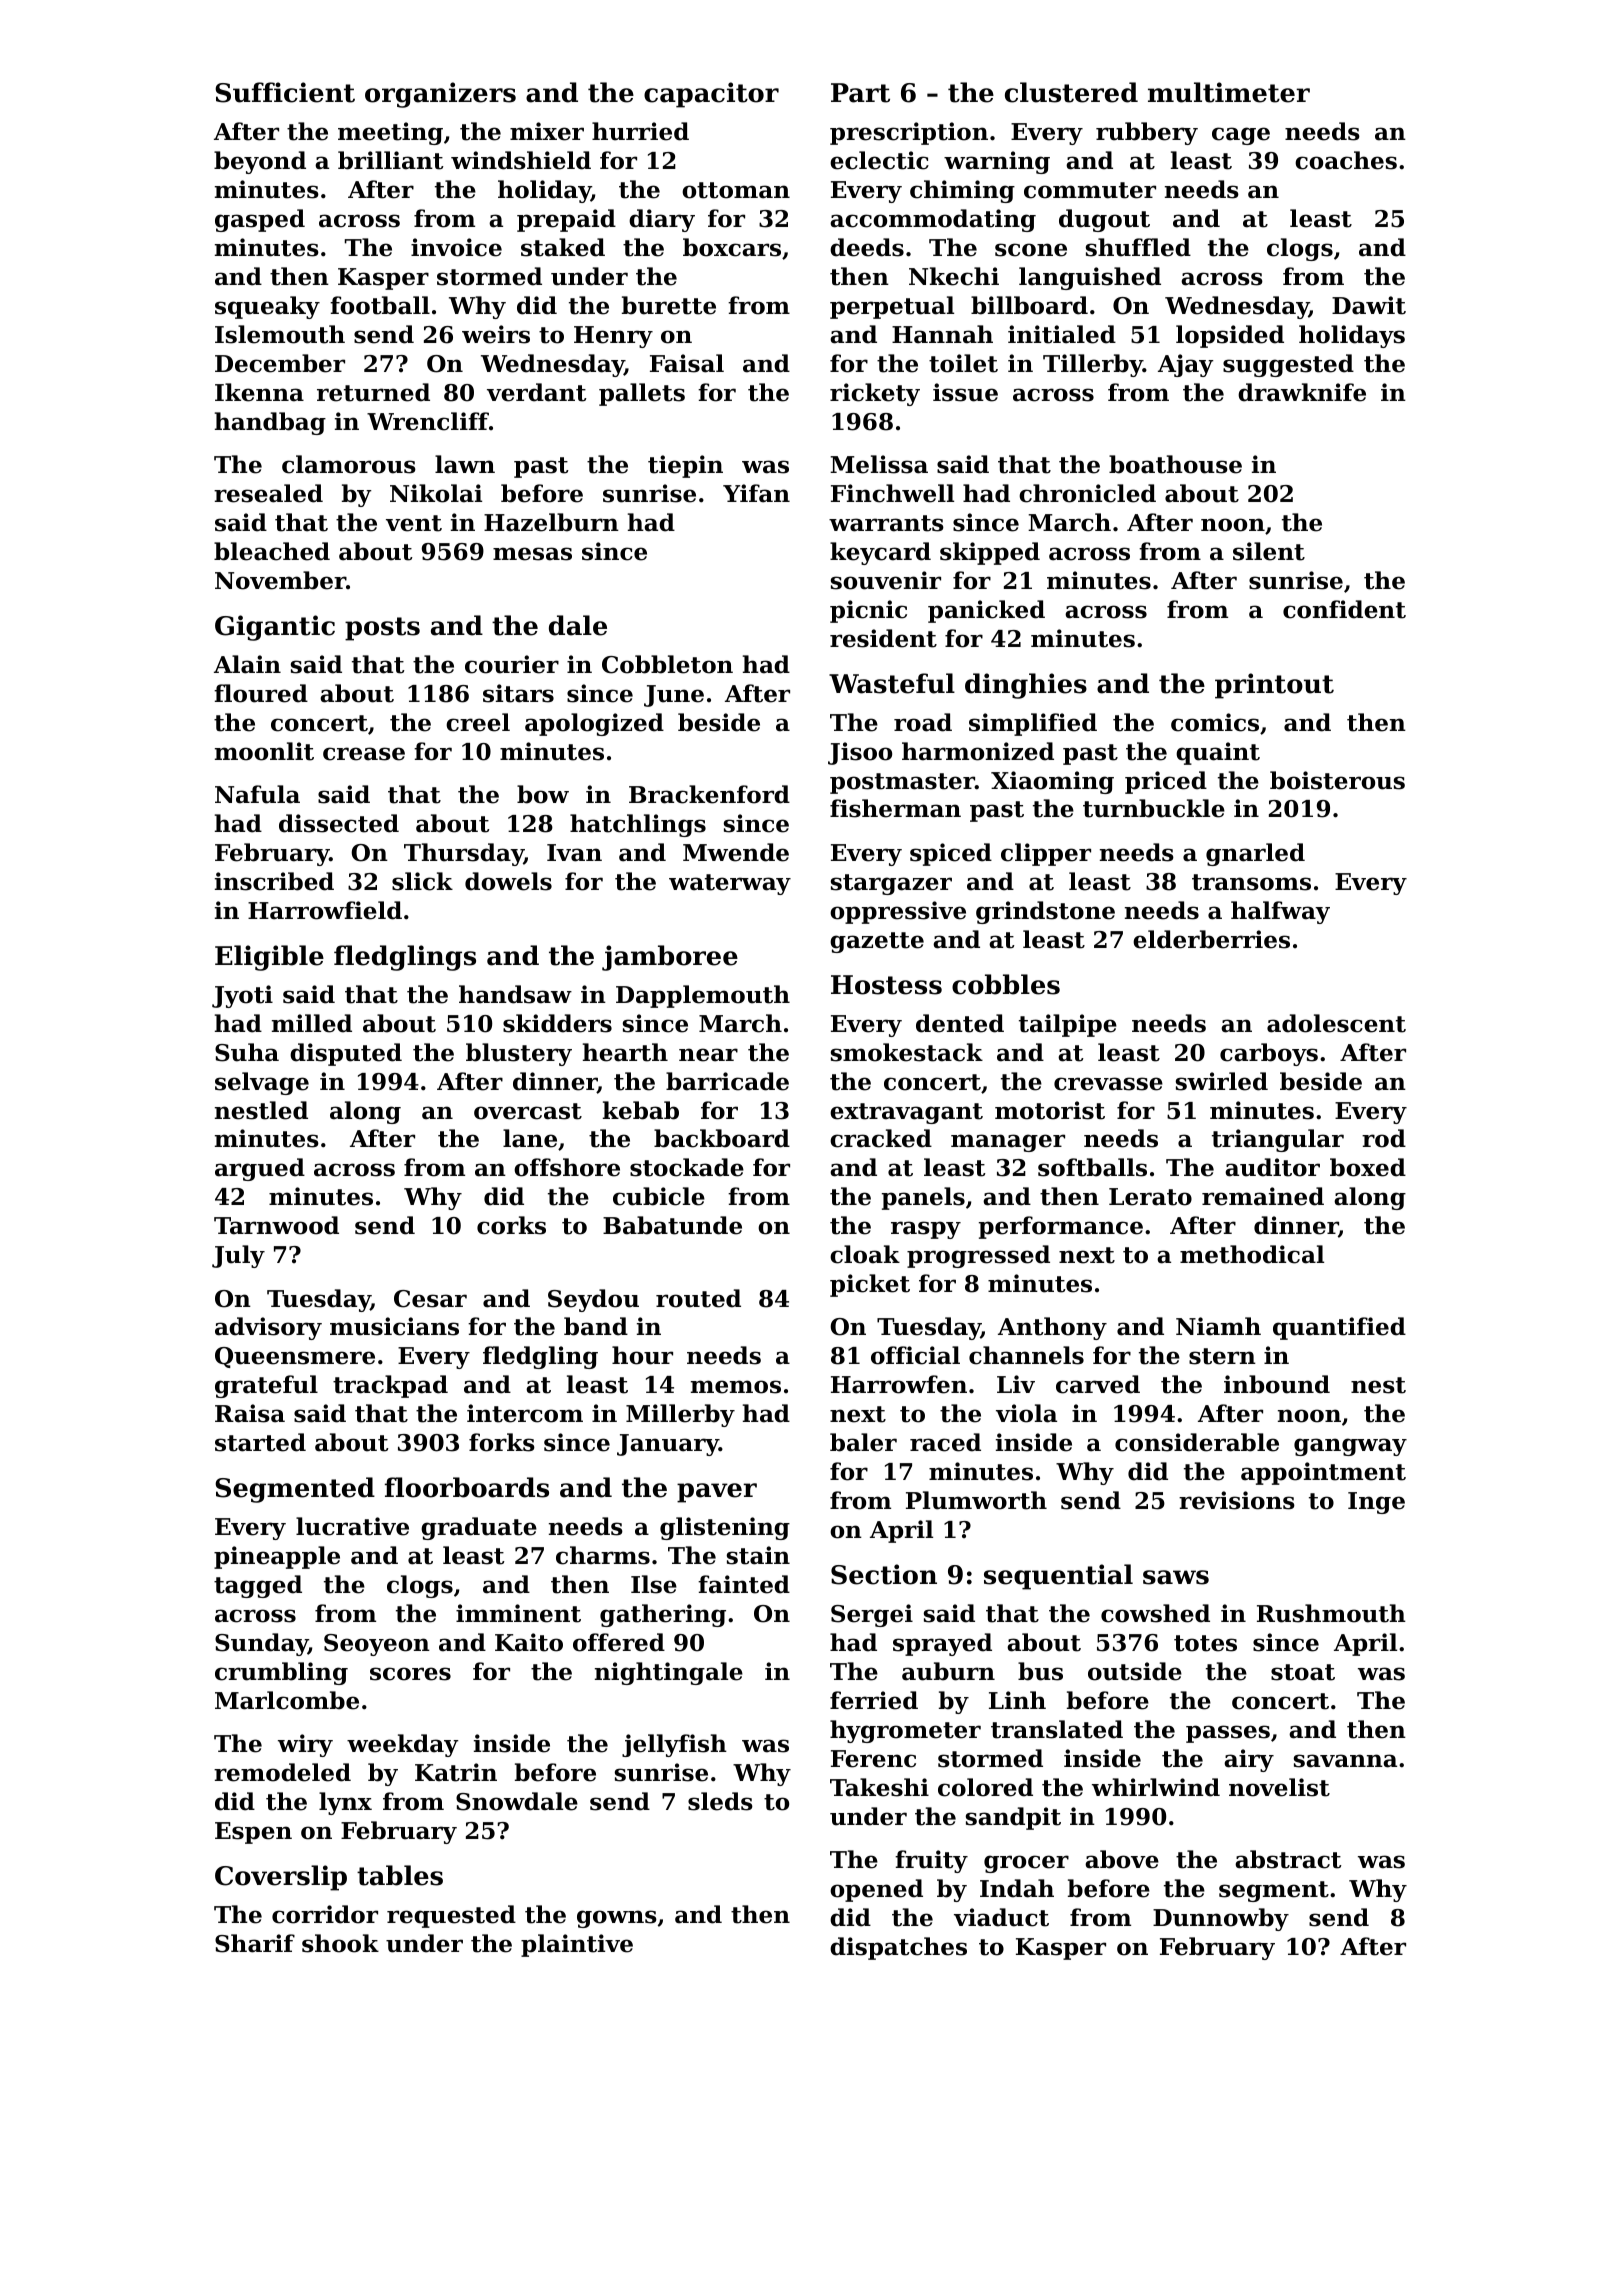 The image size is (1620, 2292). Describe the element at coordinates (860, 93) in the screenshot. I see `Part` at that location.
